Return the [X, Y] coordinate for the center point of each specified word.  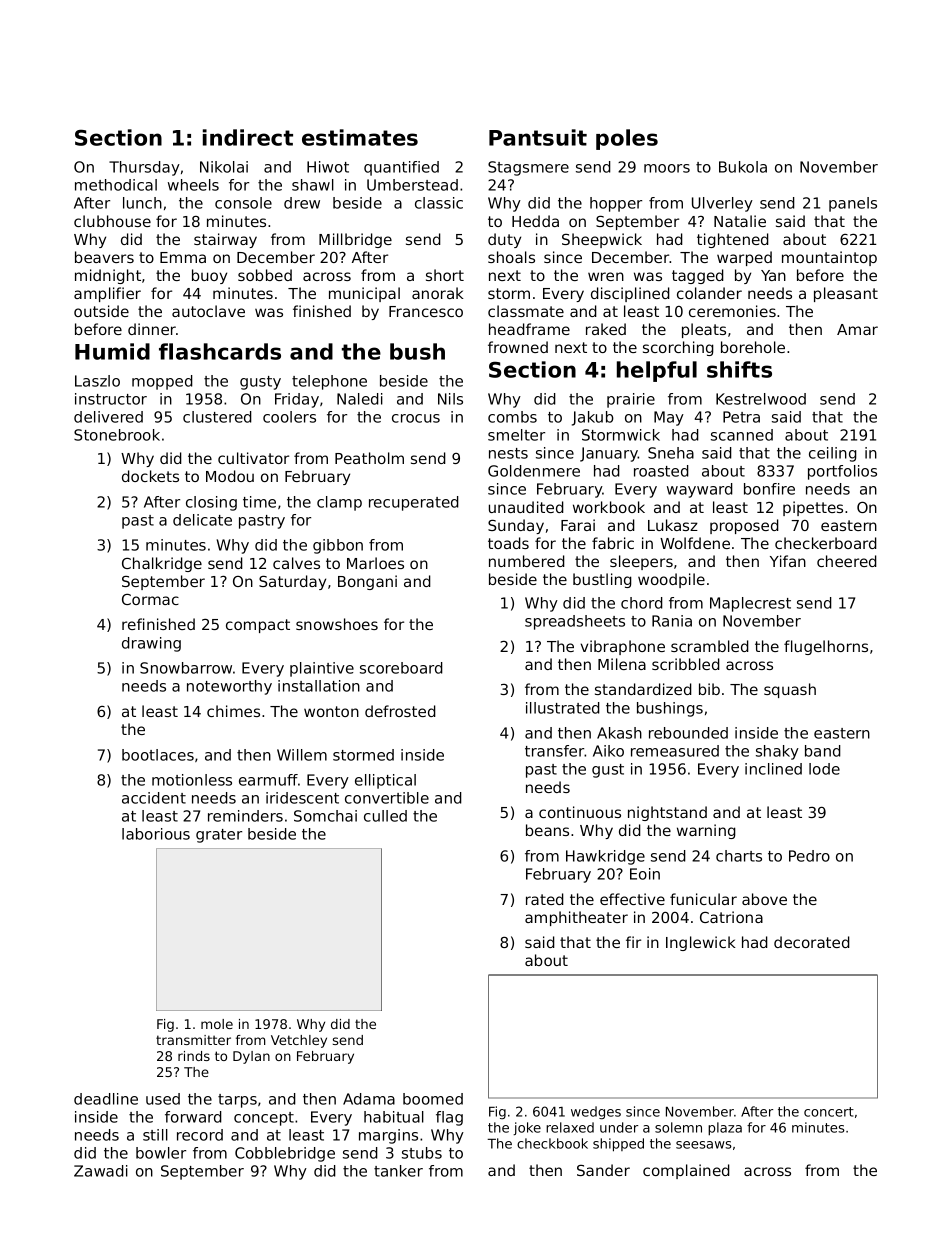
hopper [616, 204]
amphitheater [576, 918]
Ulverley [722, 204]
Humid [112, 351]
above [764, 899]
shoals [511, 257]
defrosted [400, 711]
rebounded [688, 733]
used [163, 1099]
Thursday [144, 168]
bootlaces [158, 755]
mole [217, 1024]
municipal [364, 294]
